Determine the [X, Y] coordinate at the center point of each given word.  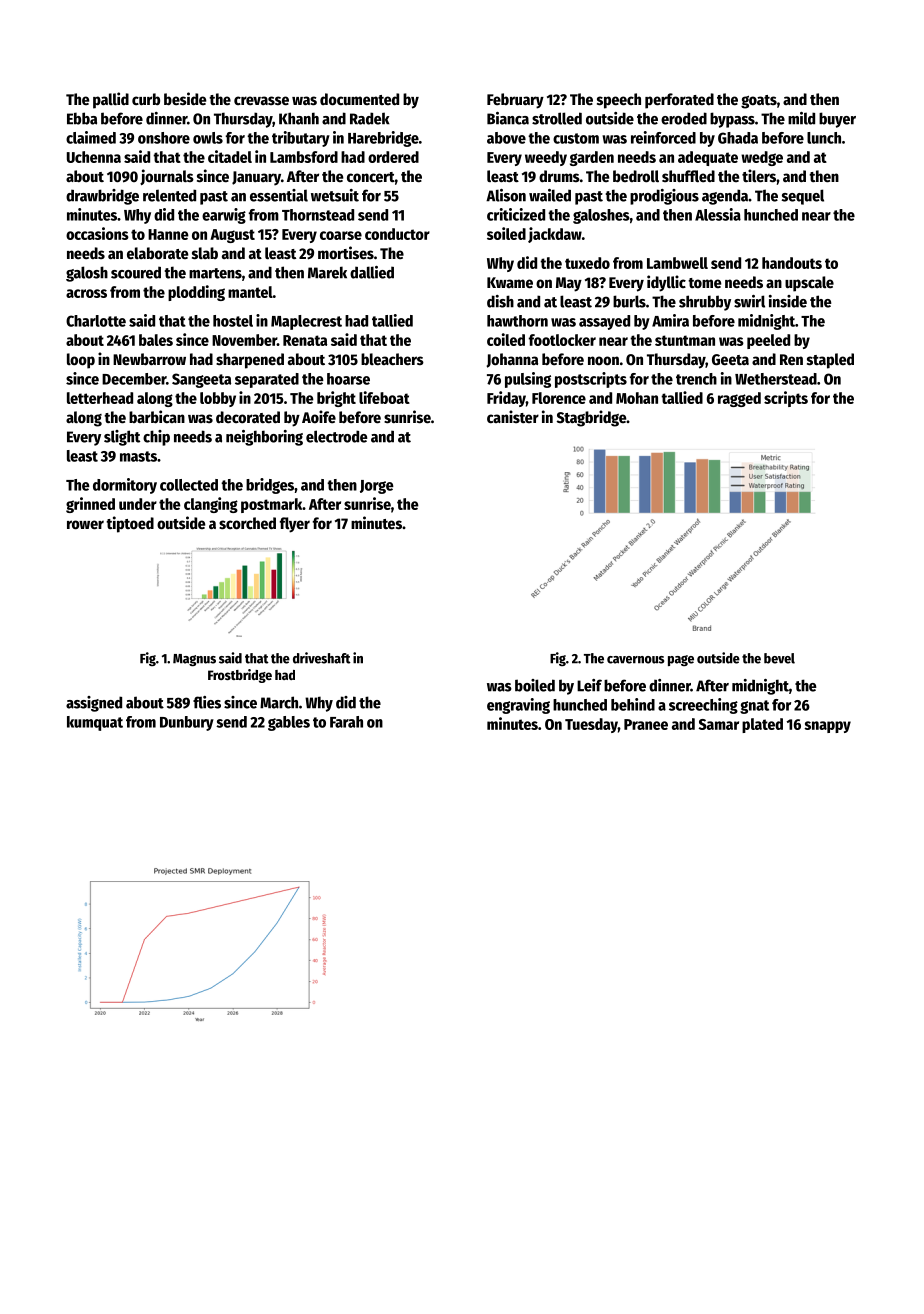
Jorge [377, 487]
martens [215, 273]
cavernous [635, 660]
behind [633, 704]
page [681, 660]
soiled [506, 233]
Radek [370, 118]
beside [185, 99]
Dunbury [187, 723]
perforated [679, 101]
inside [788, 301]
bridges [270, 486]
